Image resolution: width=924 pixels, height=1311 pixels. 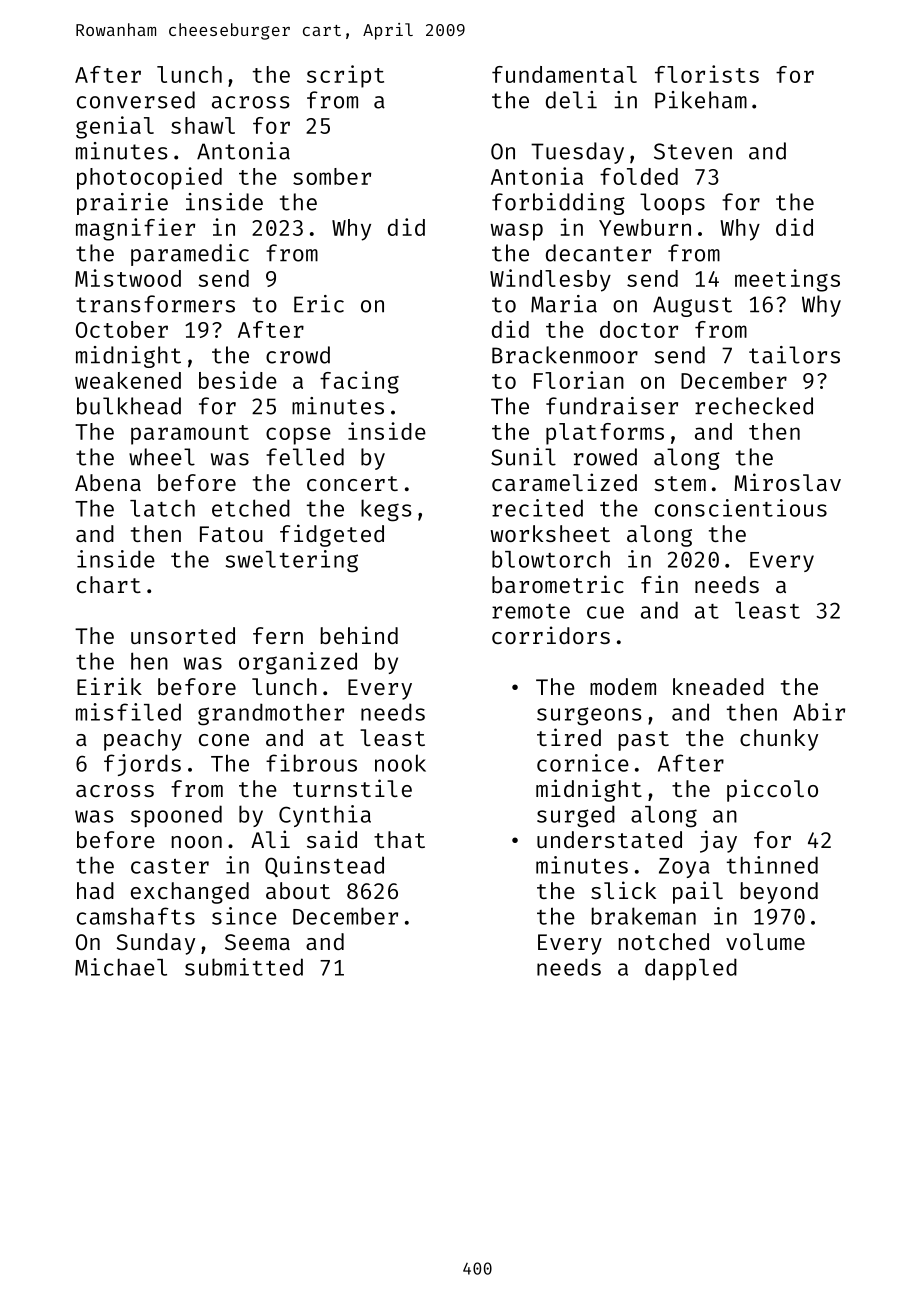 What do you see at coordinates (707, 74) in the screenshot?
I see `florists` at bounding box center [707, 74].
